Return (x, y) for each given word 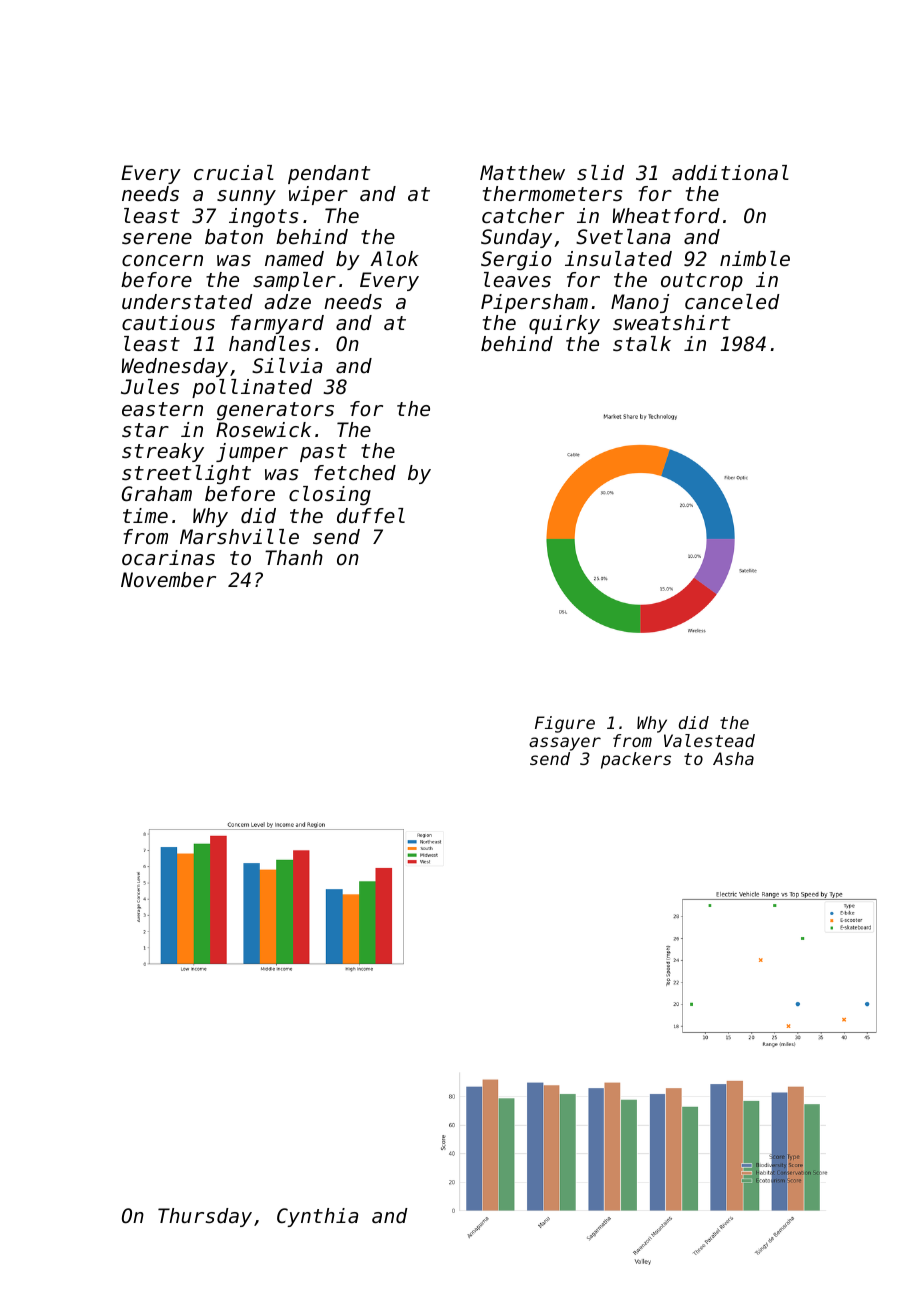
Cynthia (317, 1217)
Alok (394, 258)
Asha (733, 758)
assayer (565, 744)
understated (187, 302)
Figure (565, 724)
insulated (618, 258)
